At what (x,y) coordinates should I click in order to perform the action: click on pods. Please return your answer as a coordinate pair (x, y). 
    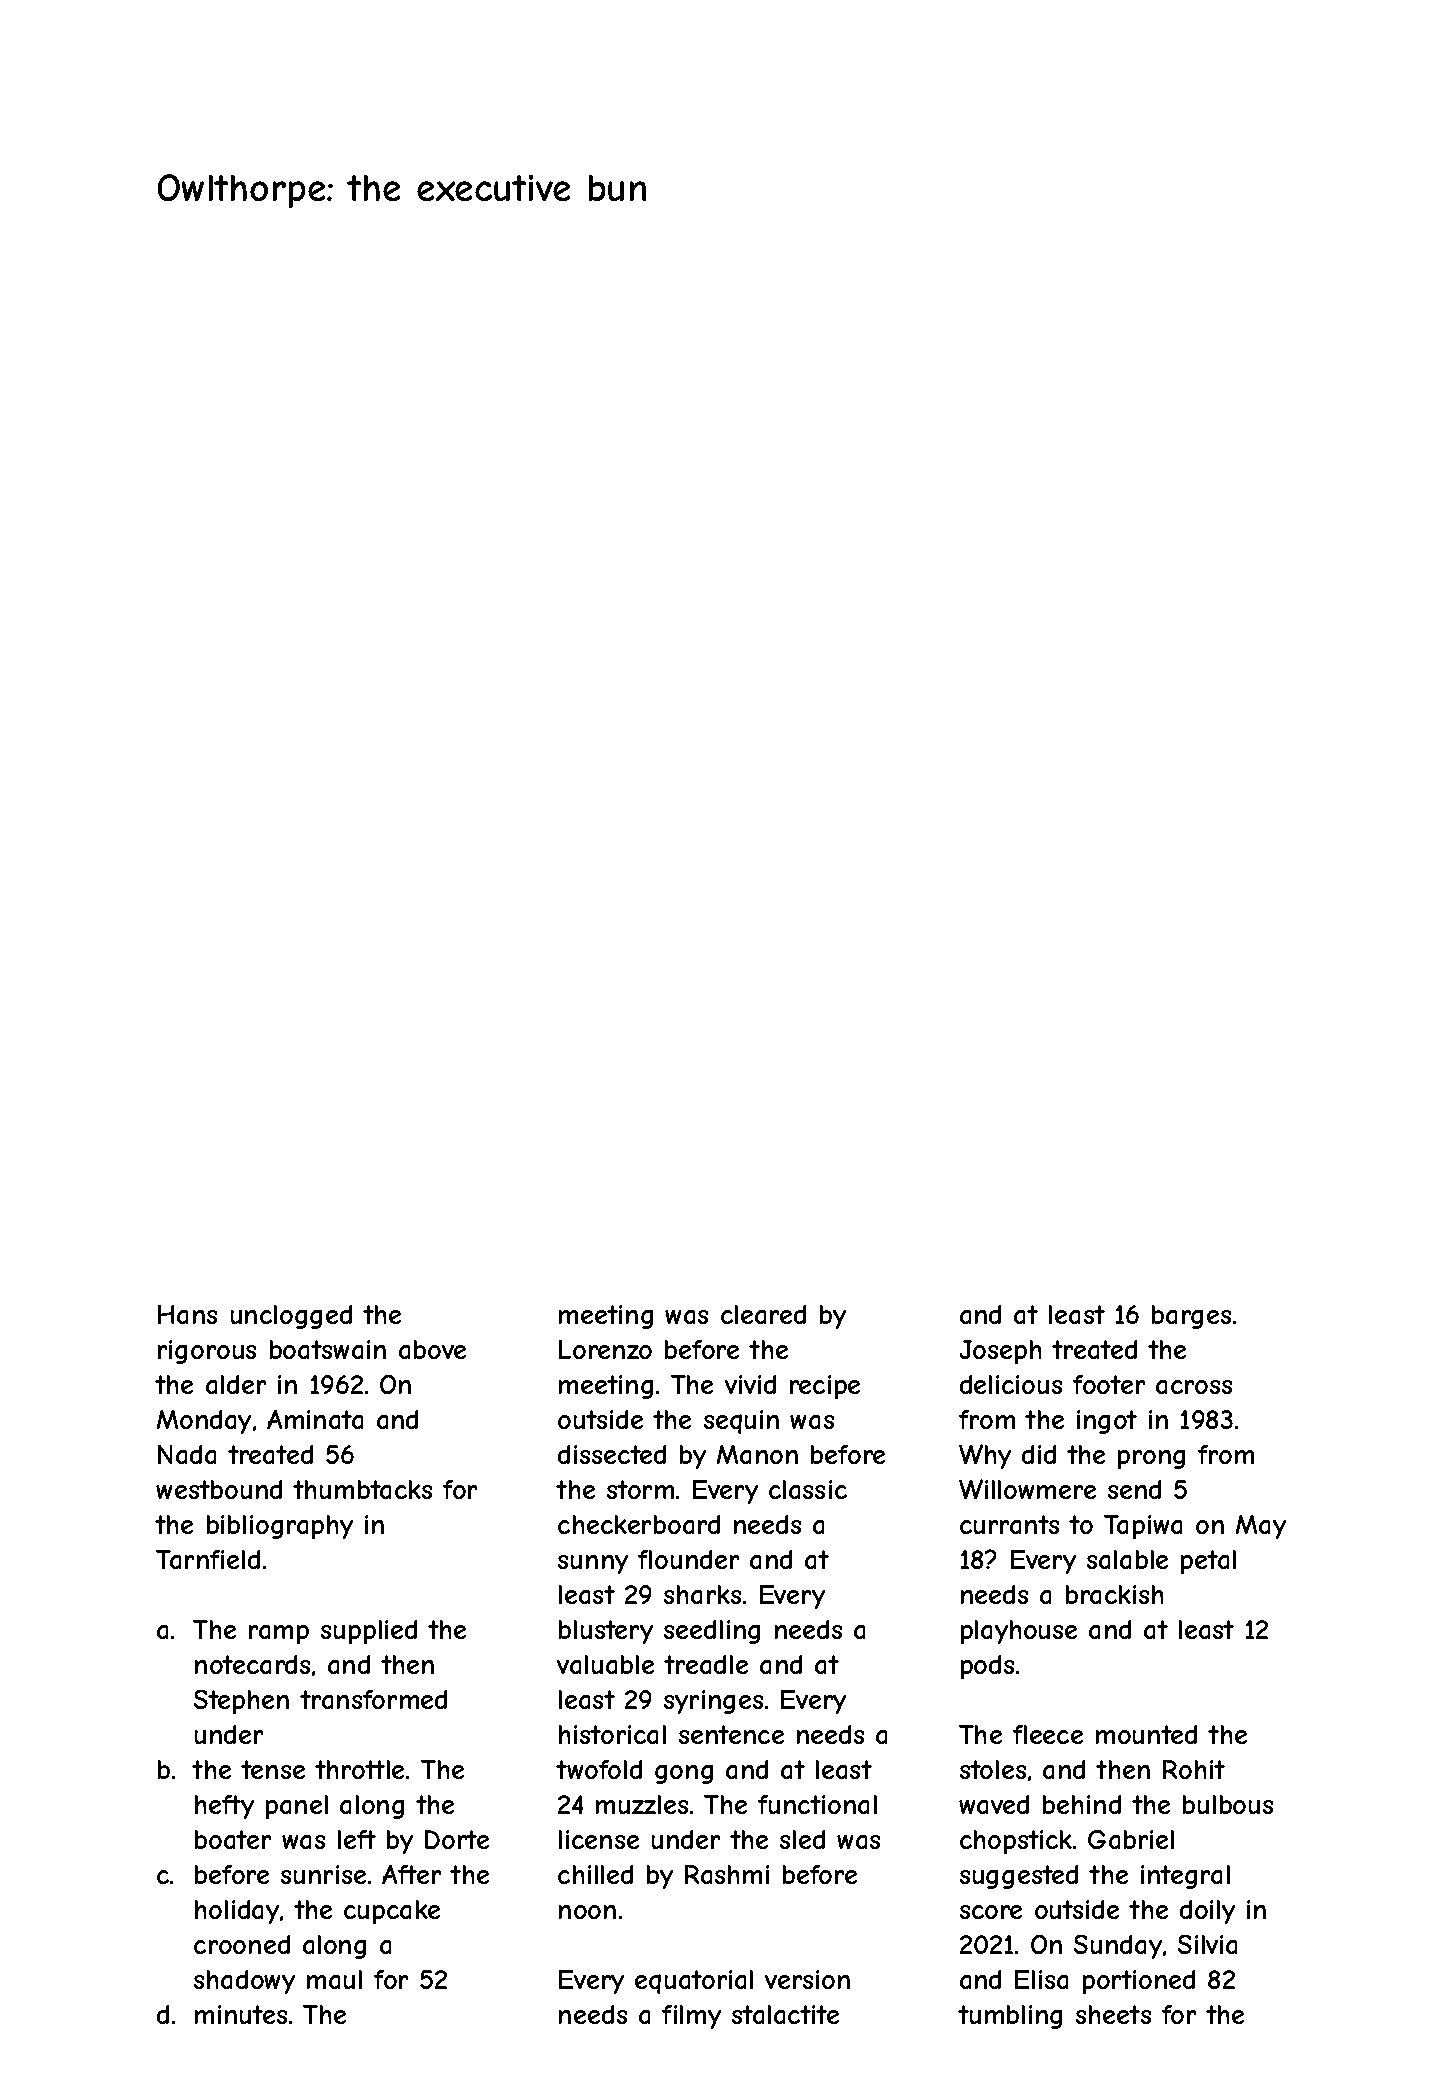
    Looking at the image, I should click on (987, 1667).
